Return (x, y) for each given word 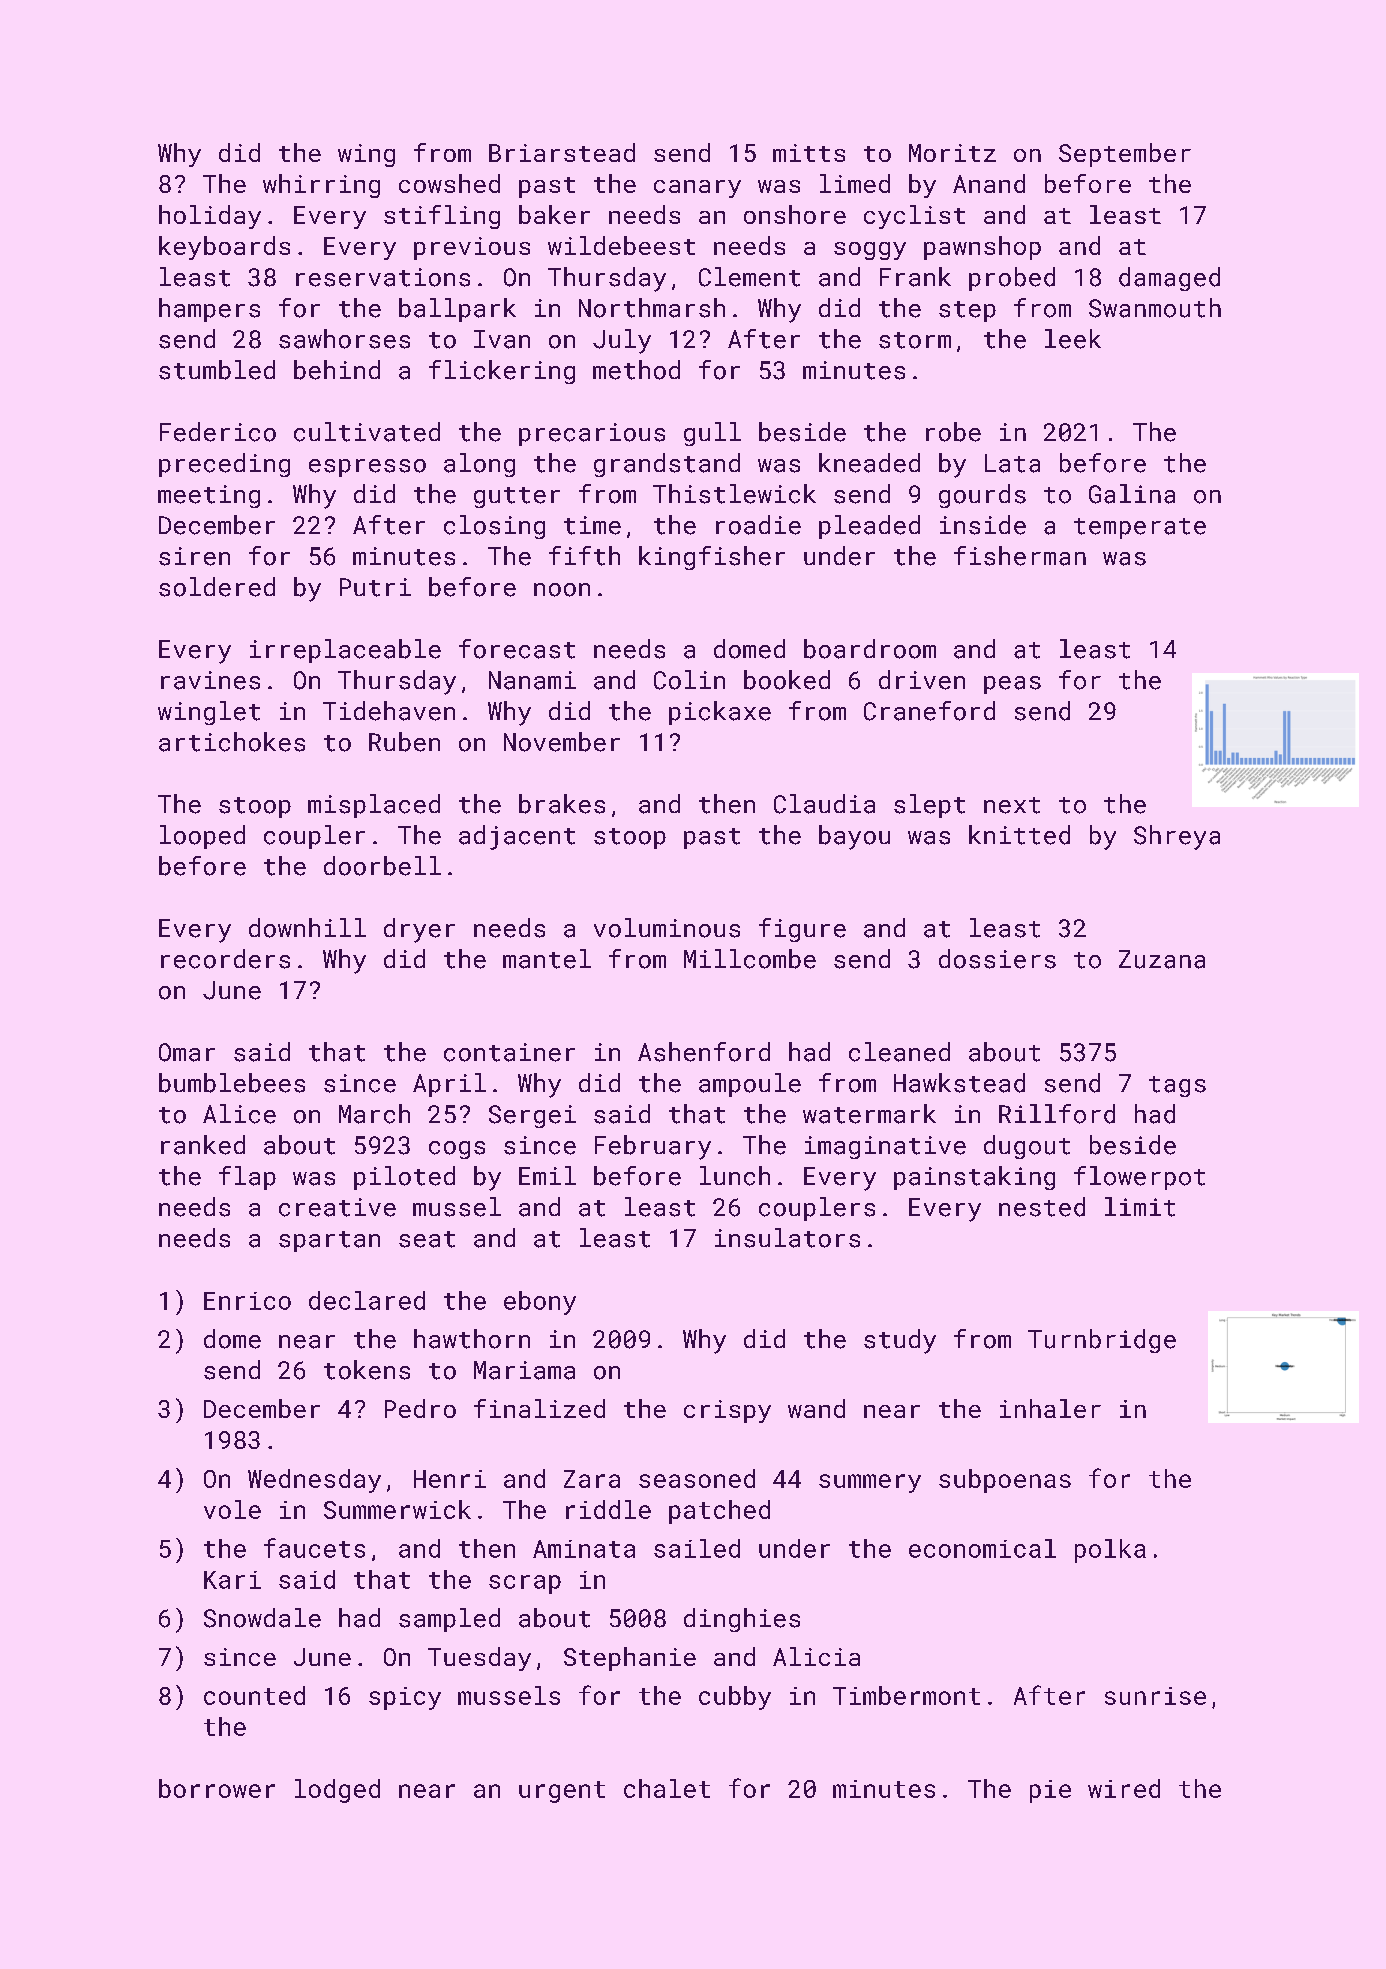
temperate (1140, 528)
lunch (735, 1176)
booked (787, 680)
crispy (727, 1411)
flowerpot (1139, 1178)
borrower (217, 1788)
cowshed (449, 183)
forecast (517, 649)
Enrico (247, 1301)
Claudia (824, 804)
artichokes (232, 742)
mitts (809, 153)
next (1012, 805)
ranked (203, 1145)
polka (1110, 1551)
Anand (989, 183)
